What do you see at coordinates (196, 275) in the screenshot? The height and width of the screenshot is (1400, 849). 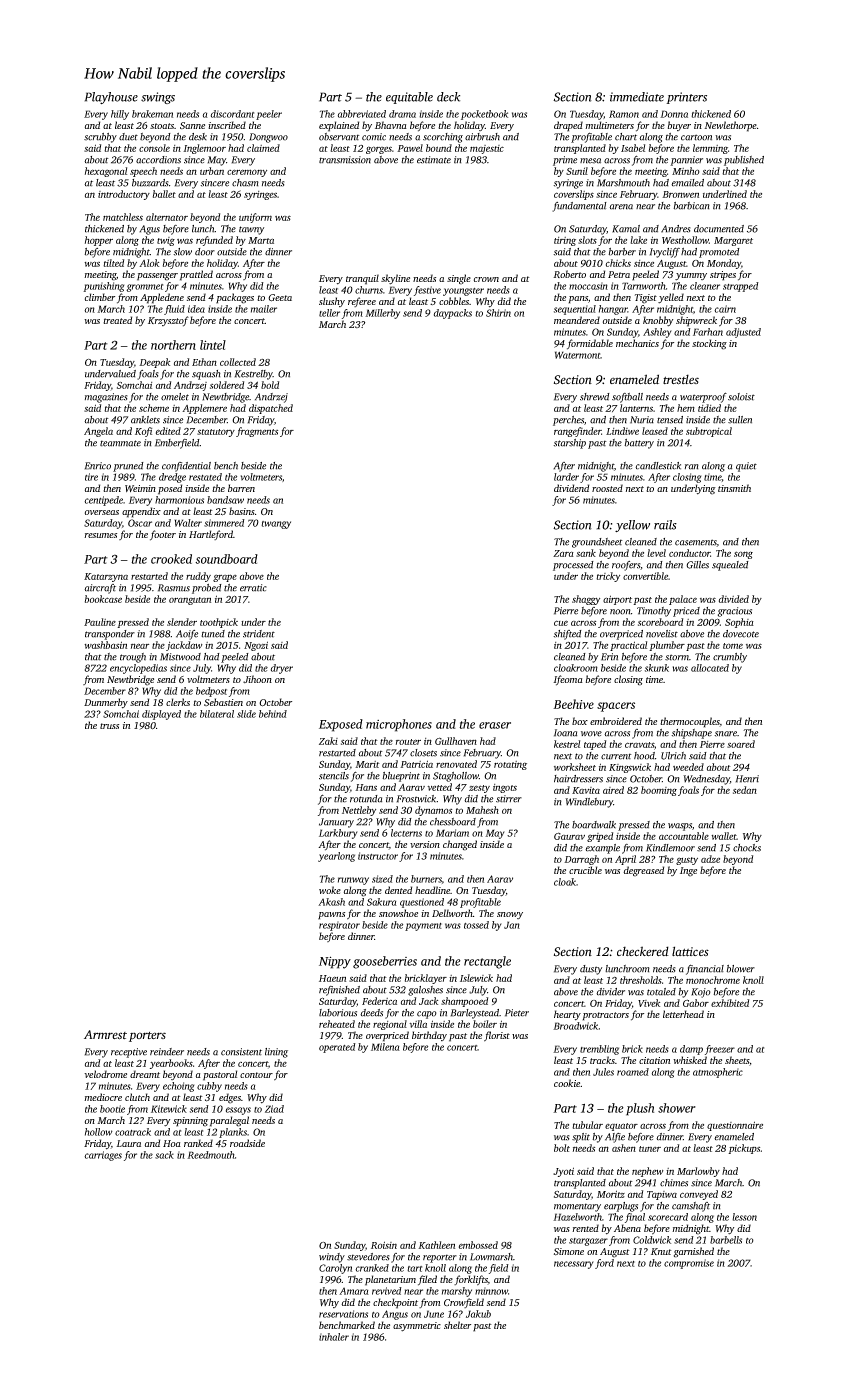 I see `prattled` at bounding box center [196, 275].
